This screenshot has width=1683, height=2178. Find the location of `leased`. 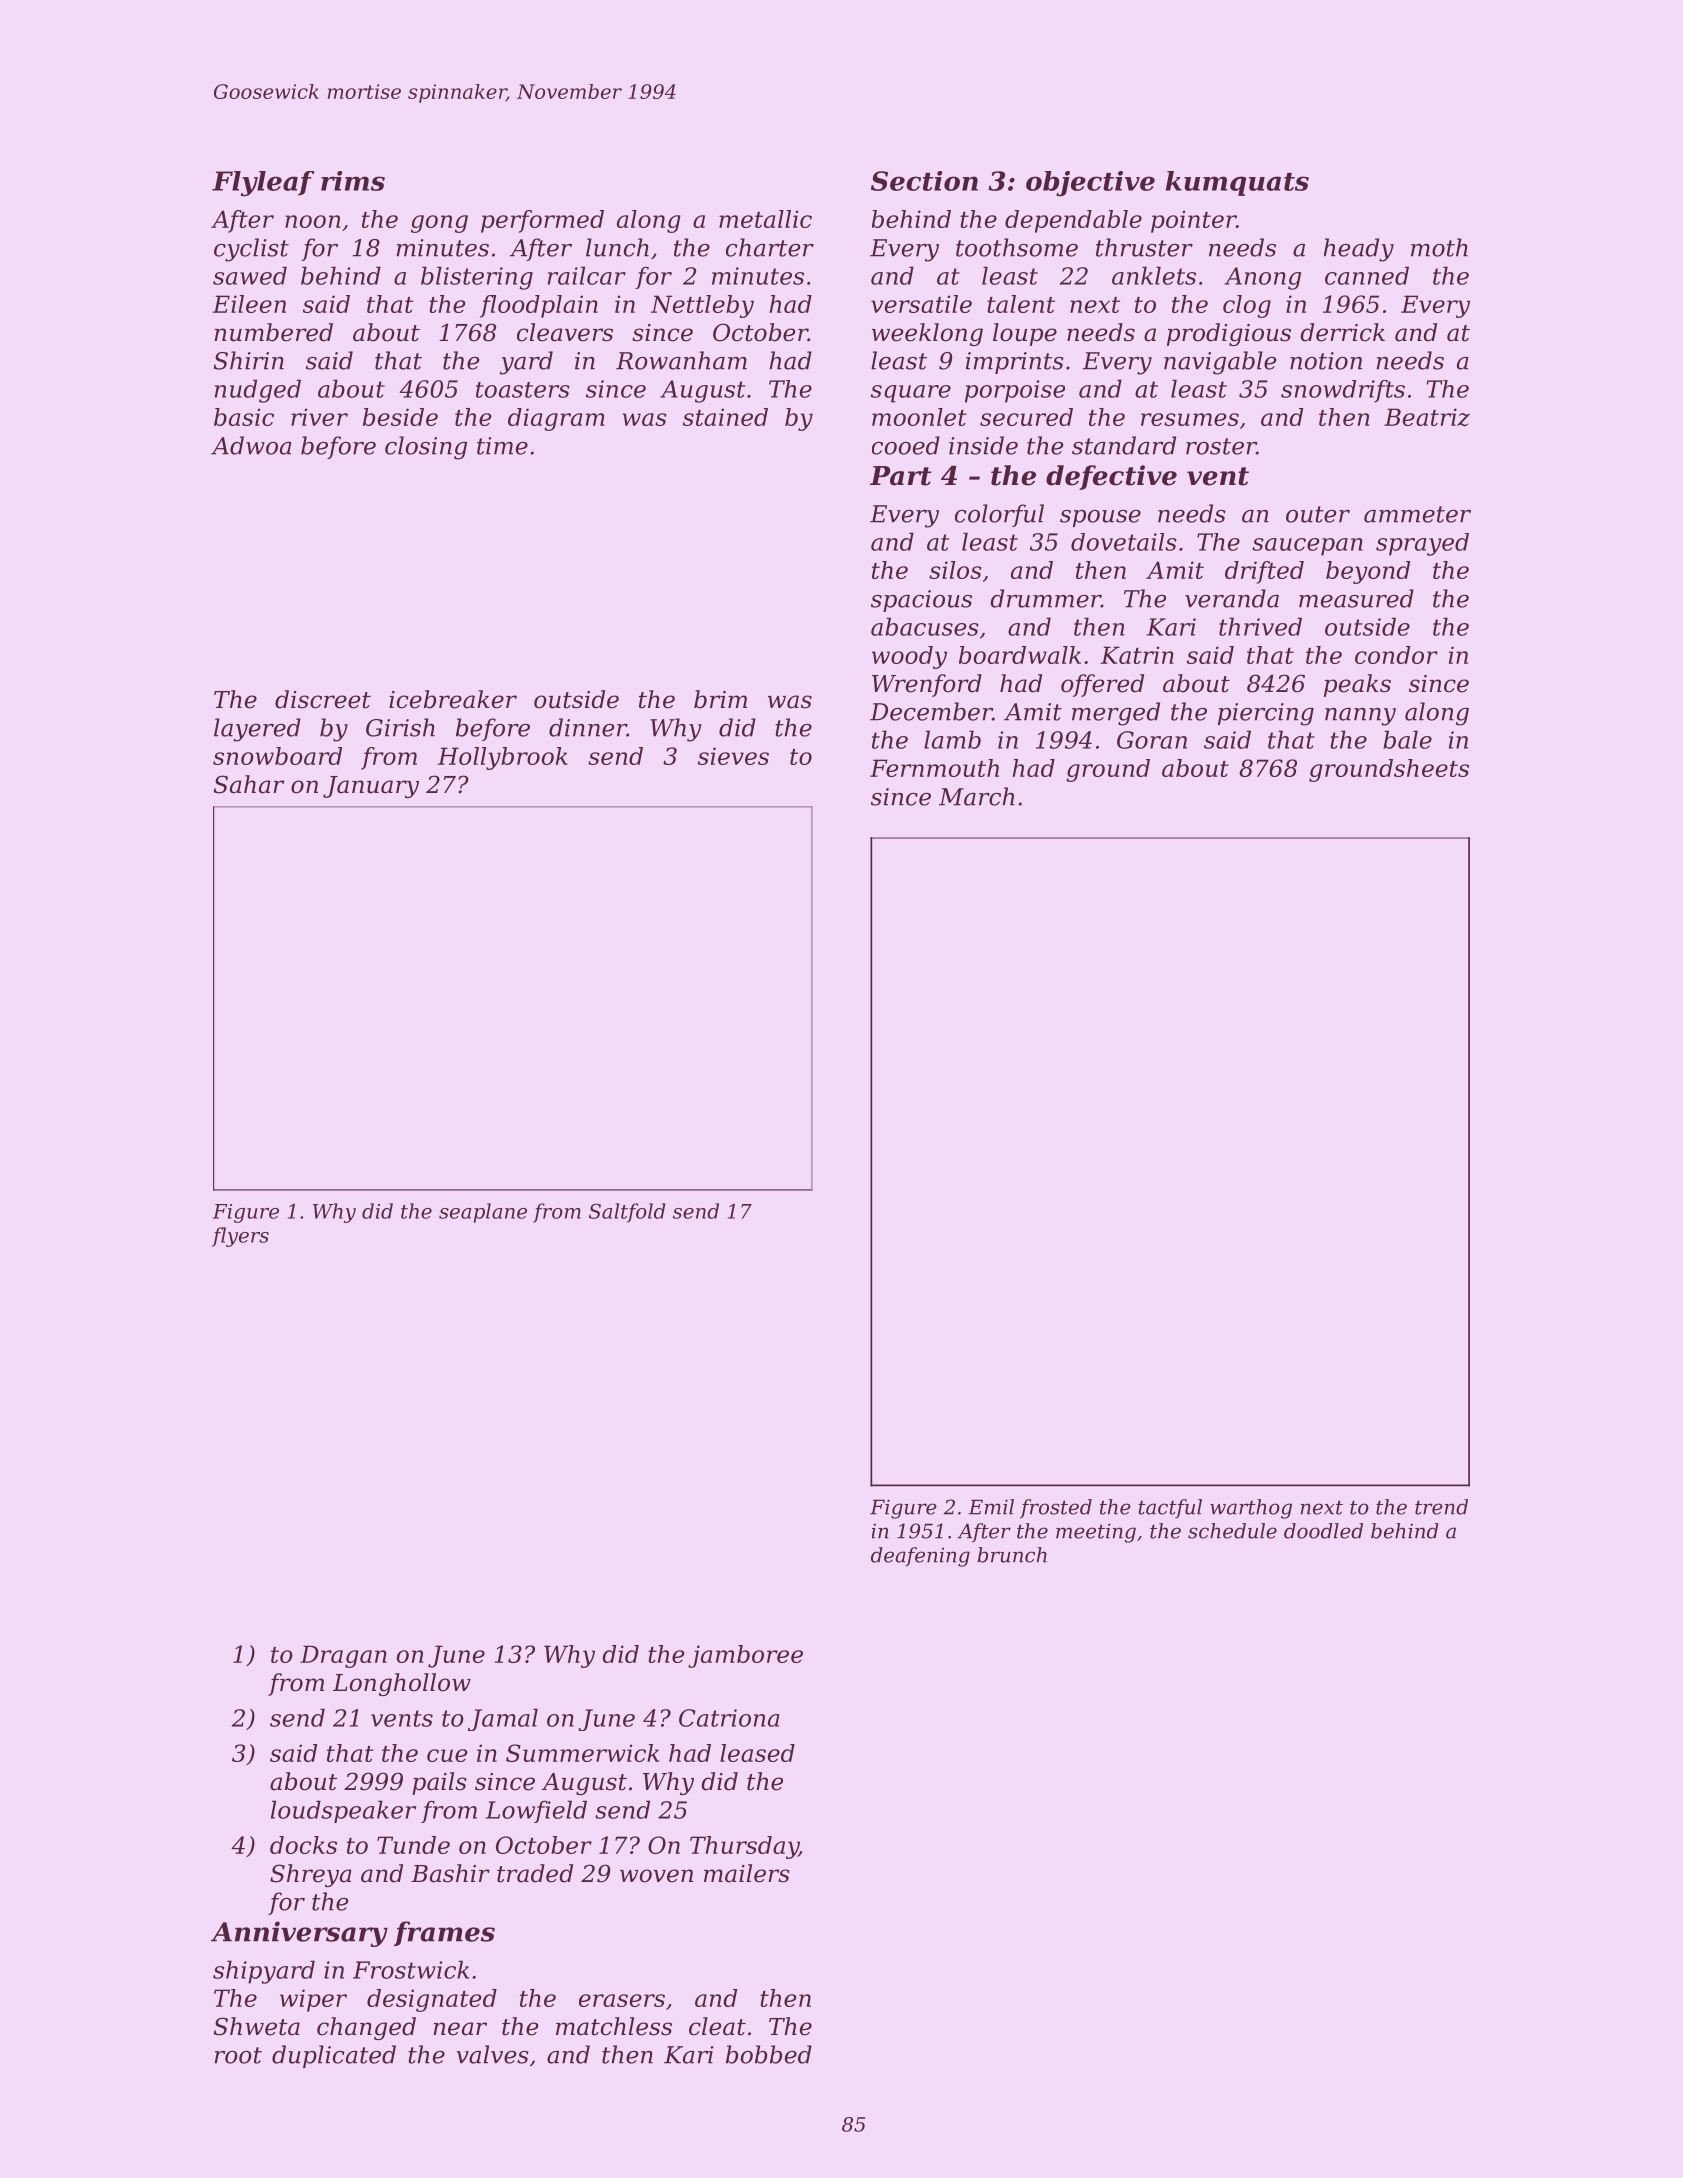

leased is located at coordinates (757, 1753).
